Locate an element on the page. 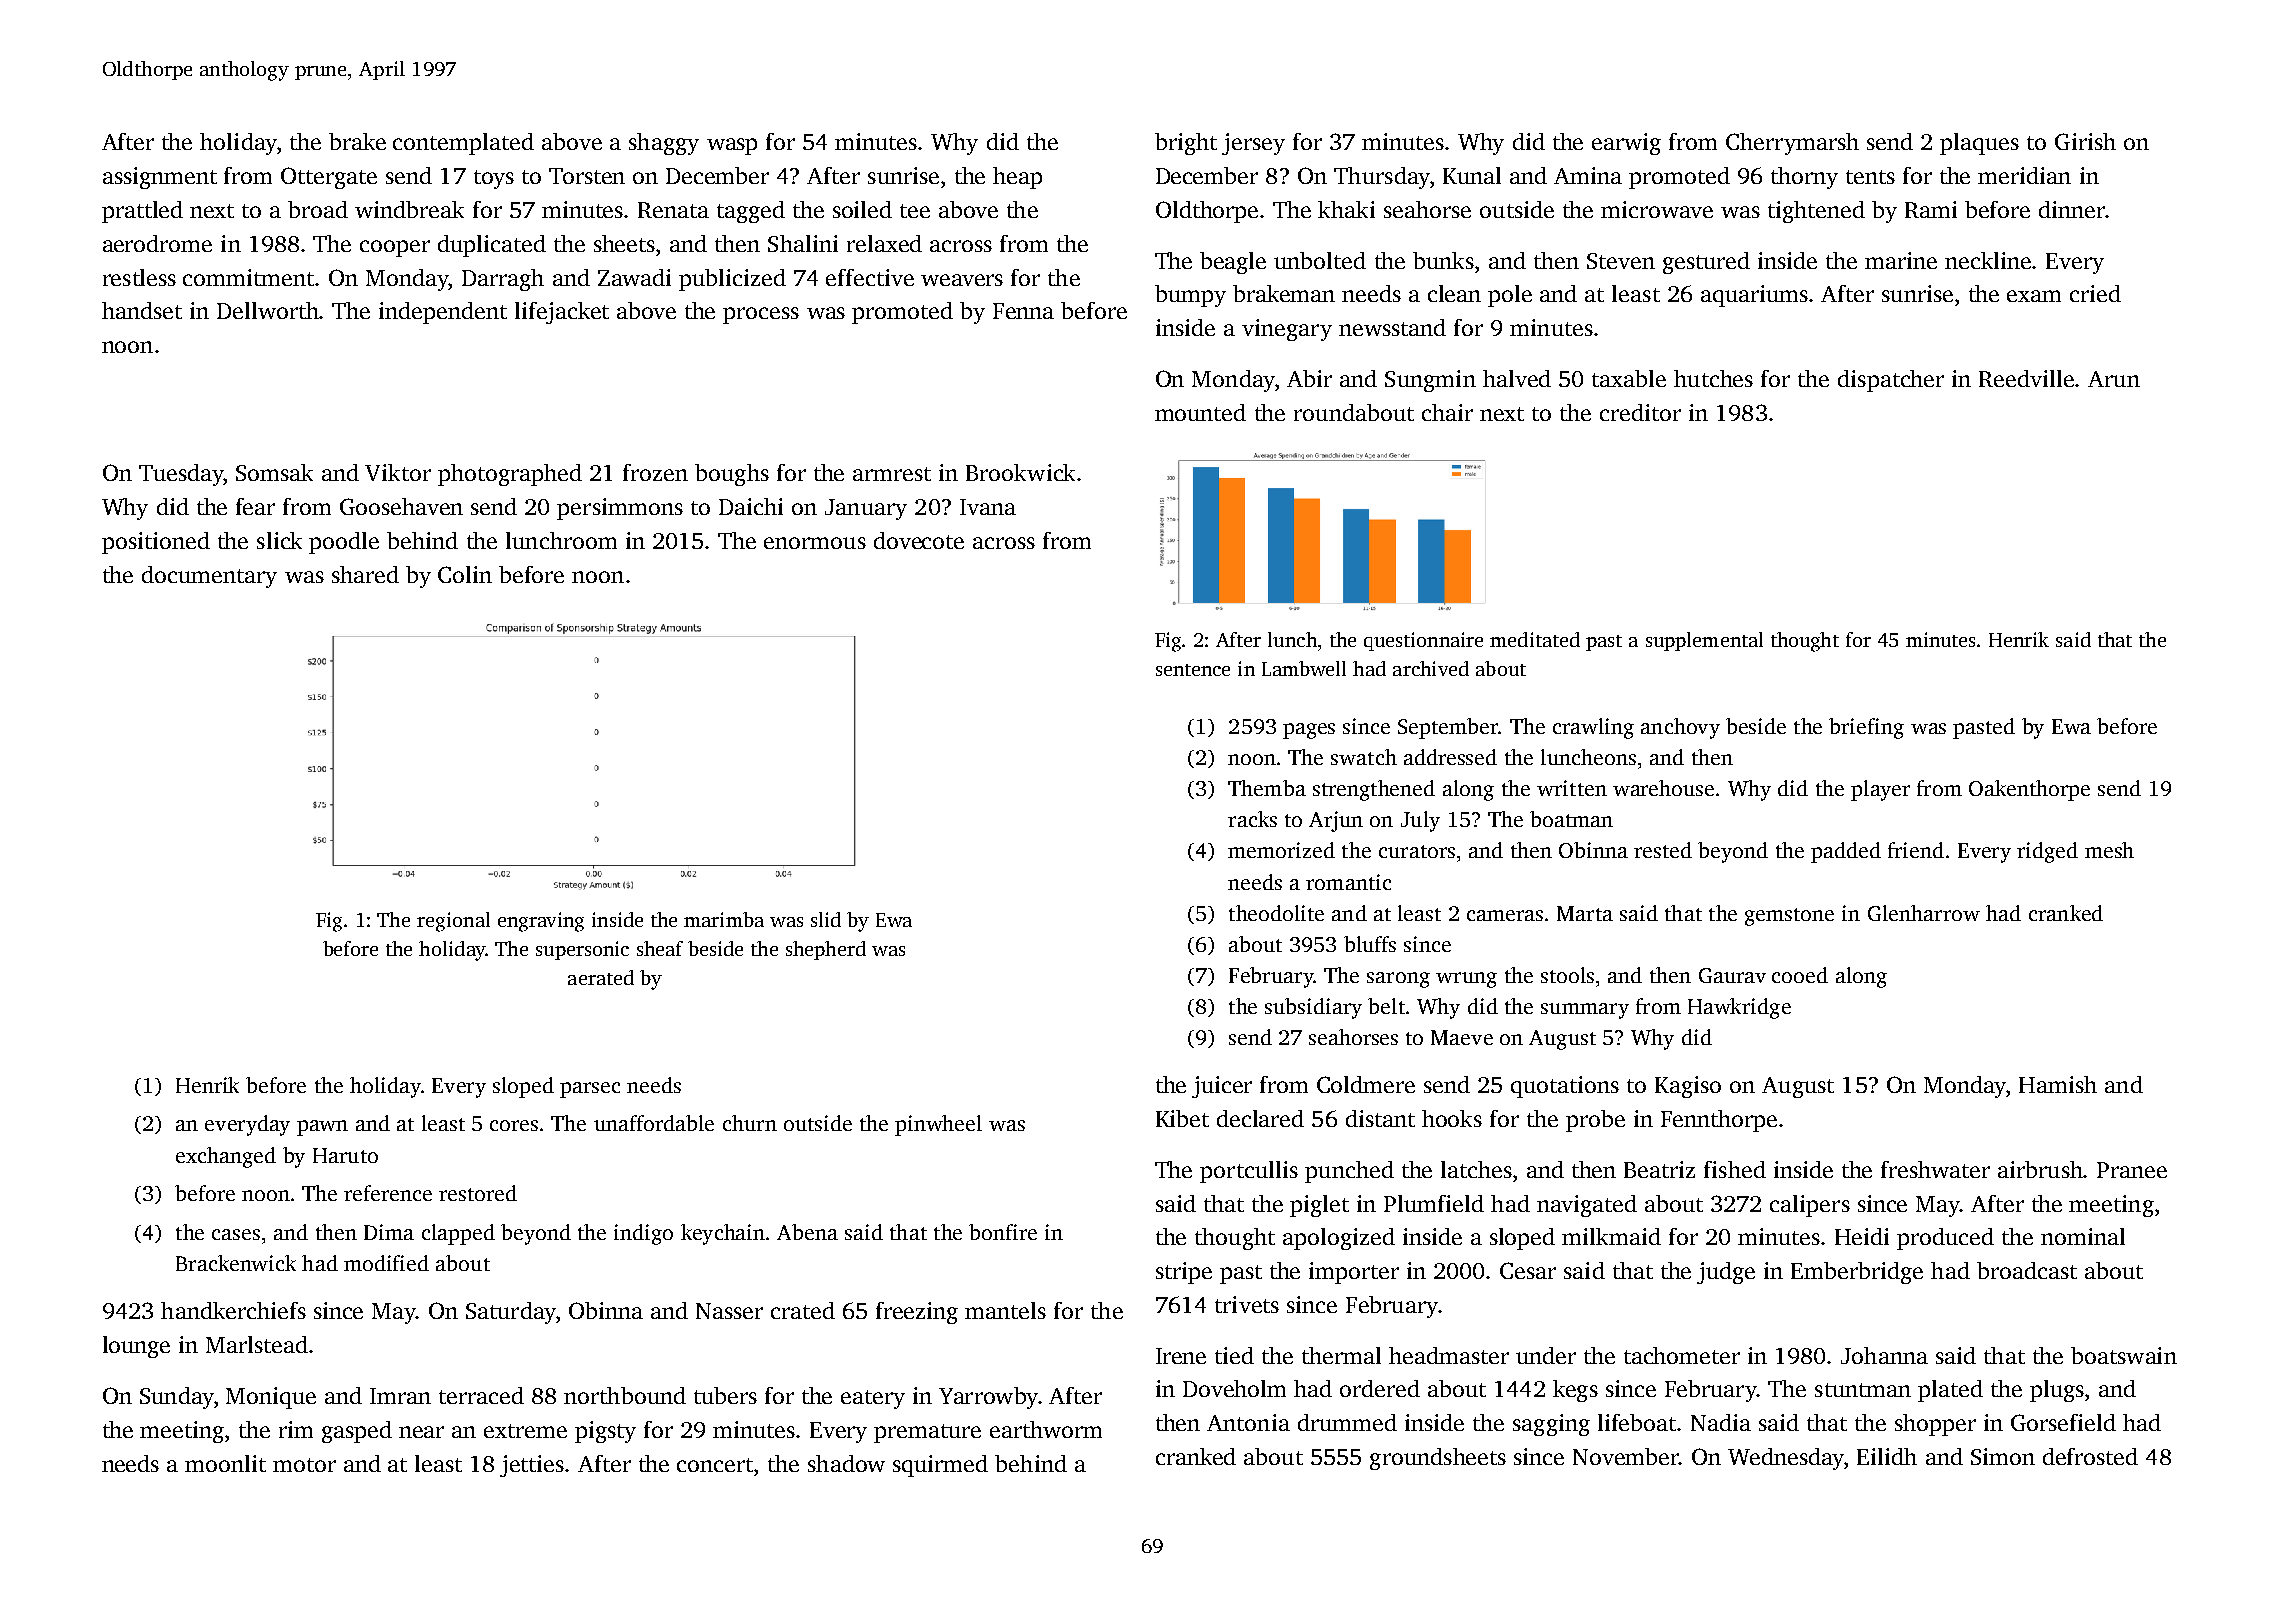 The width and height of the page is (2282, 1614). assignment is located at coordinates (160, 178).
